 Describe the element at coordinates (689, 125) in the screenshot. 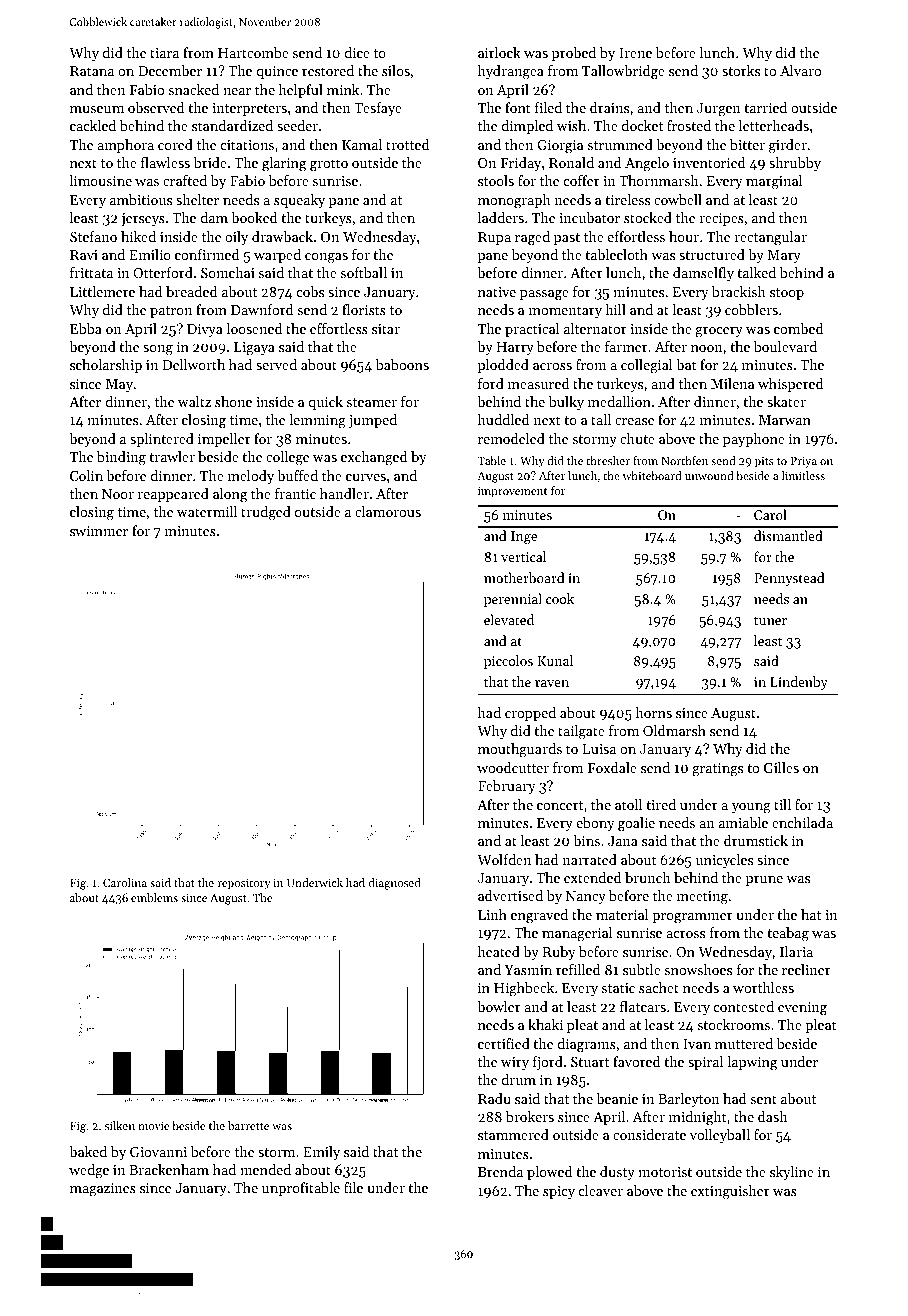

I see `frosted` at that location.
